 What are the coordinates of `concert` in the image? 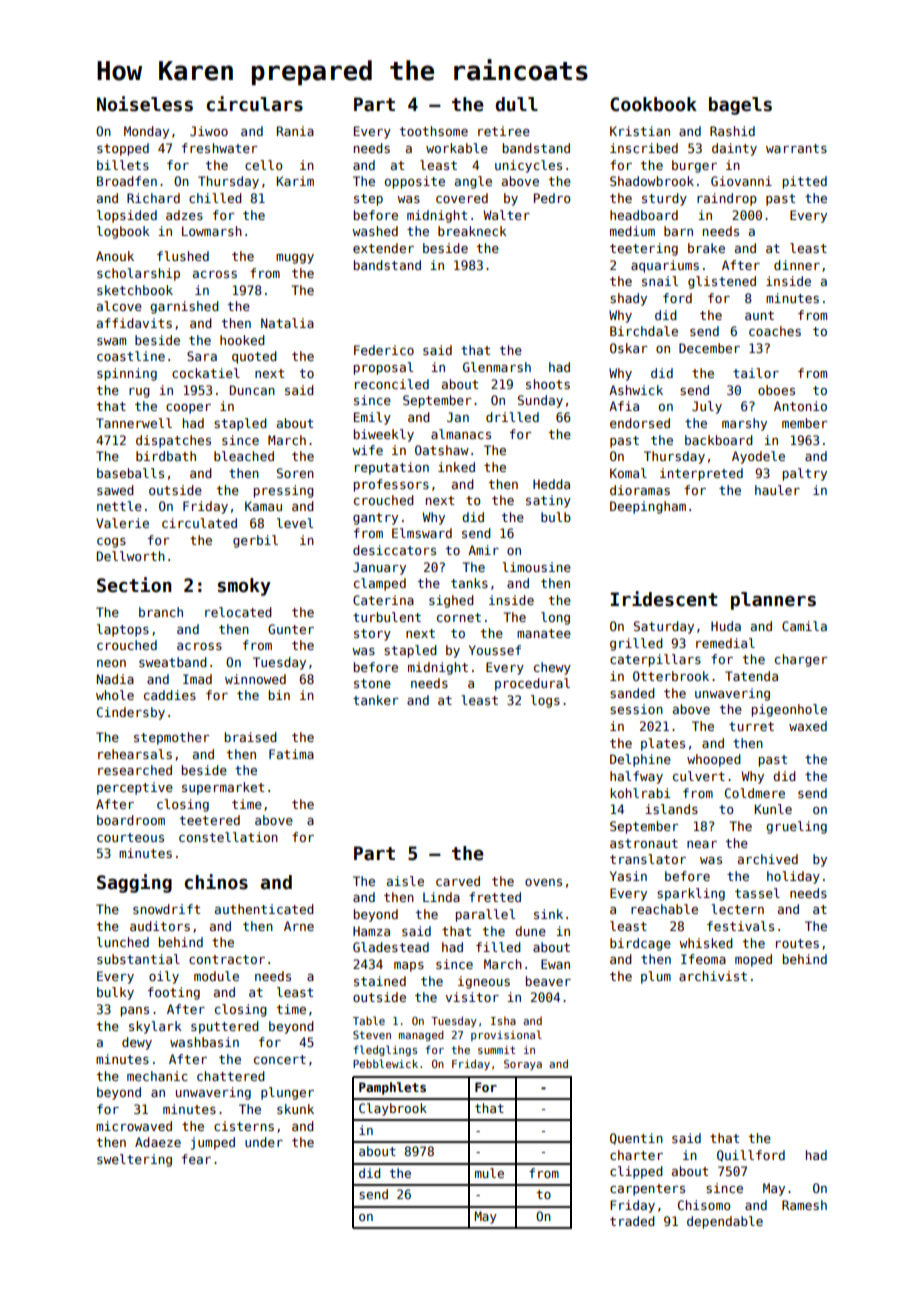 It's located at (280, 1059).
